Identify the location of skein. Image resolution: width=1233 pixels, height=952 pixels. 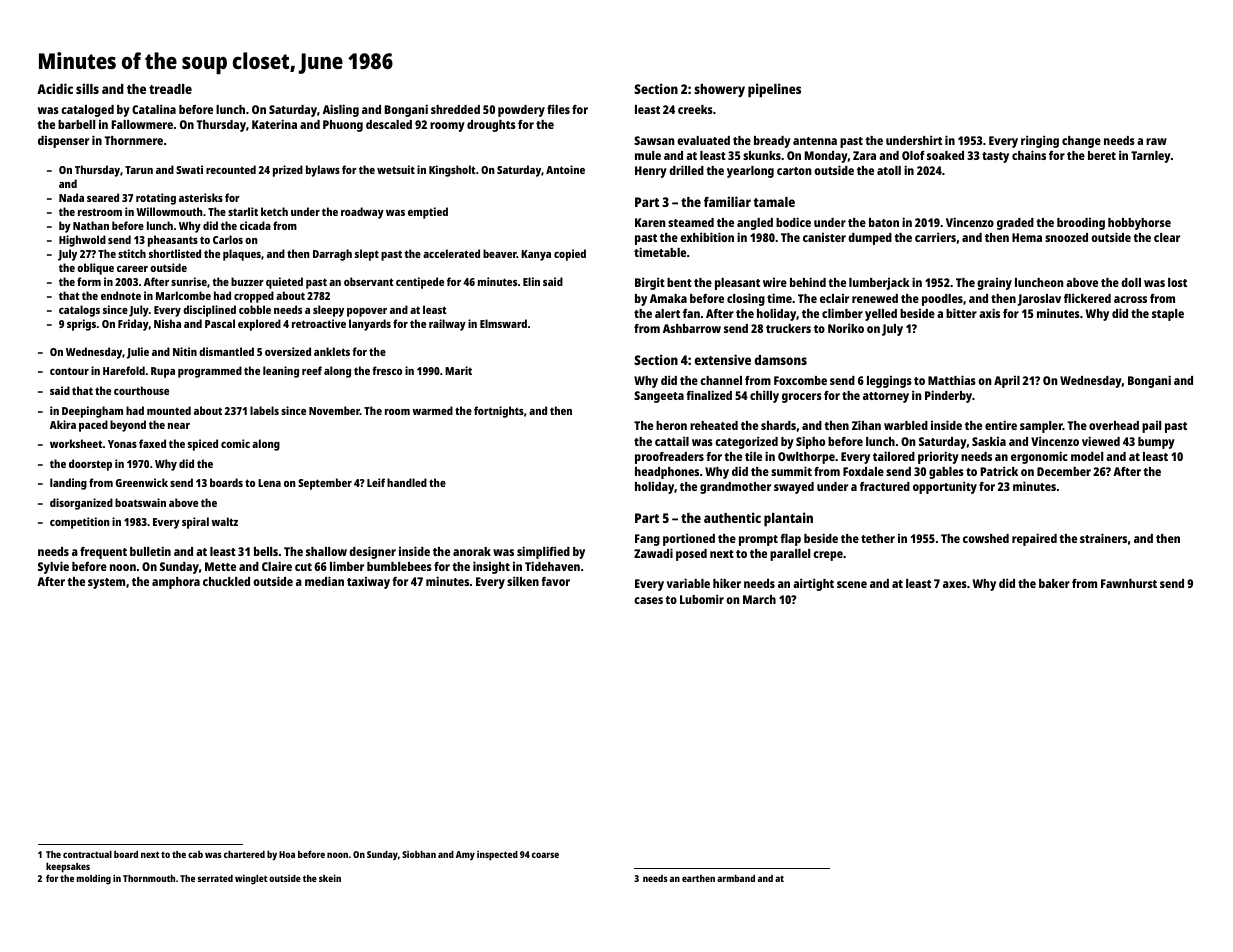
(330, 878).
